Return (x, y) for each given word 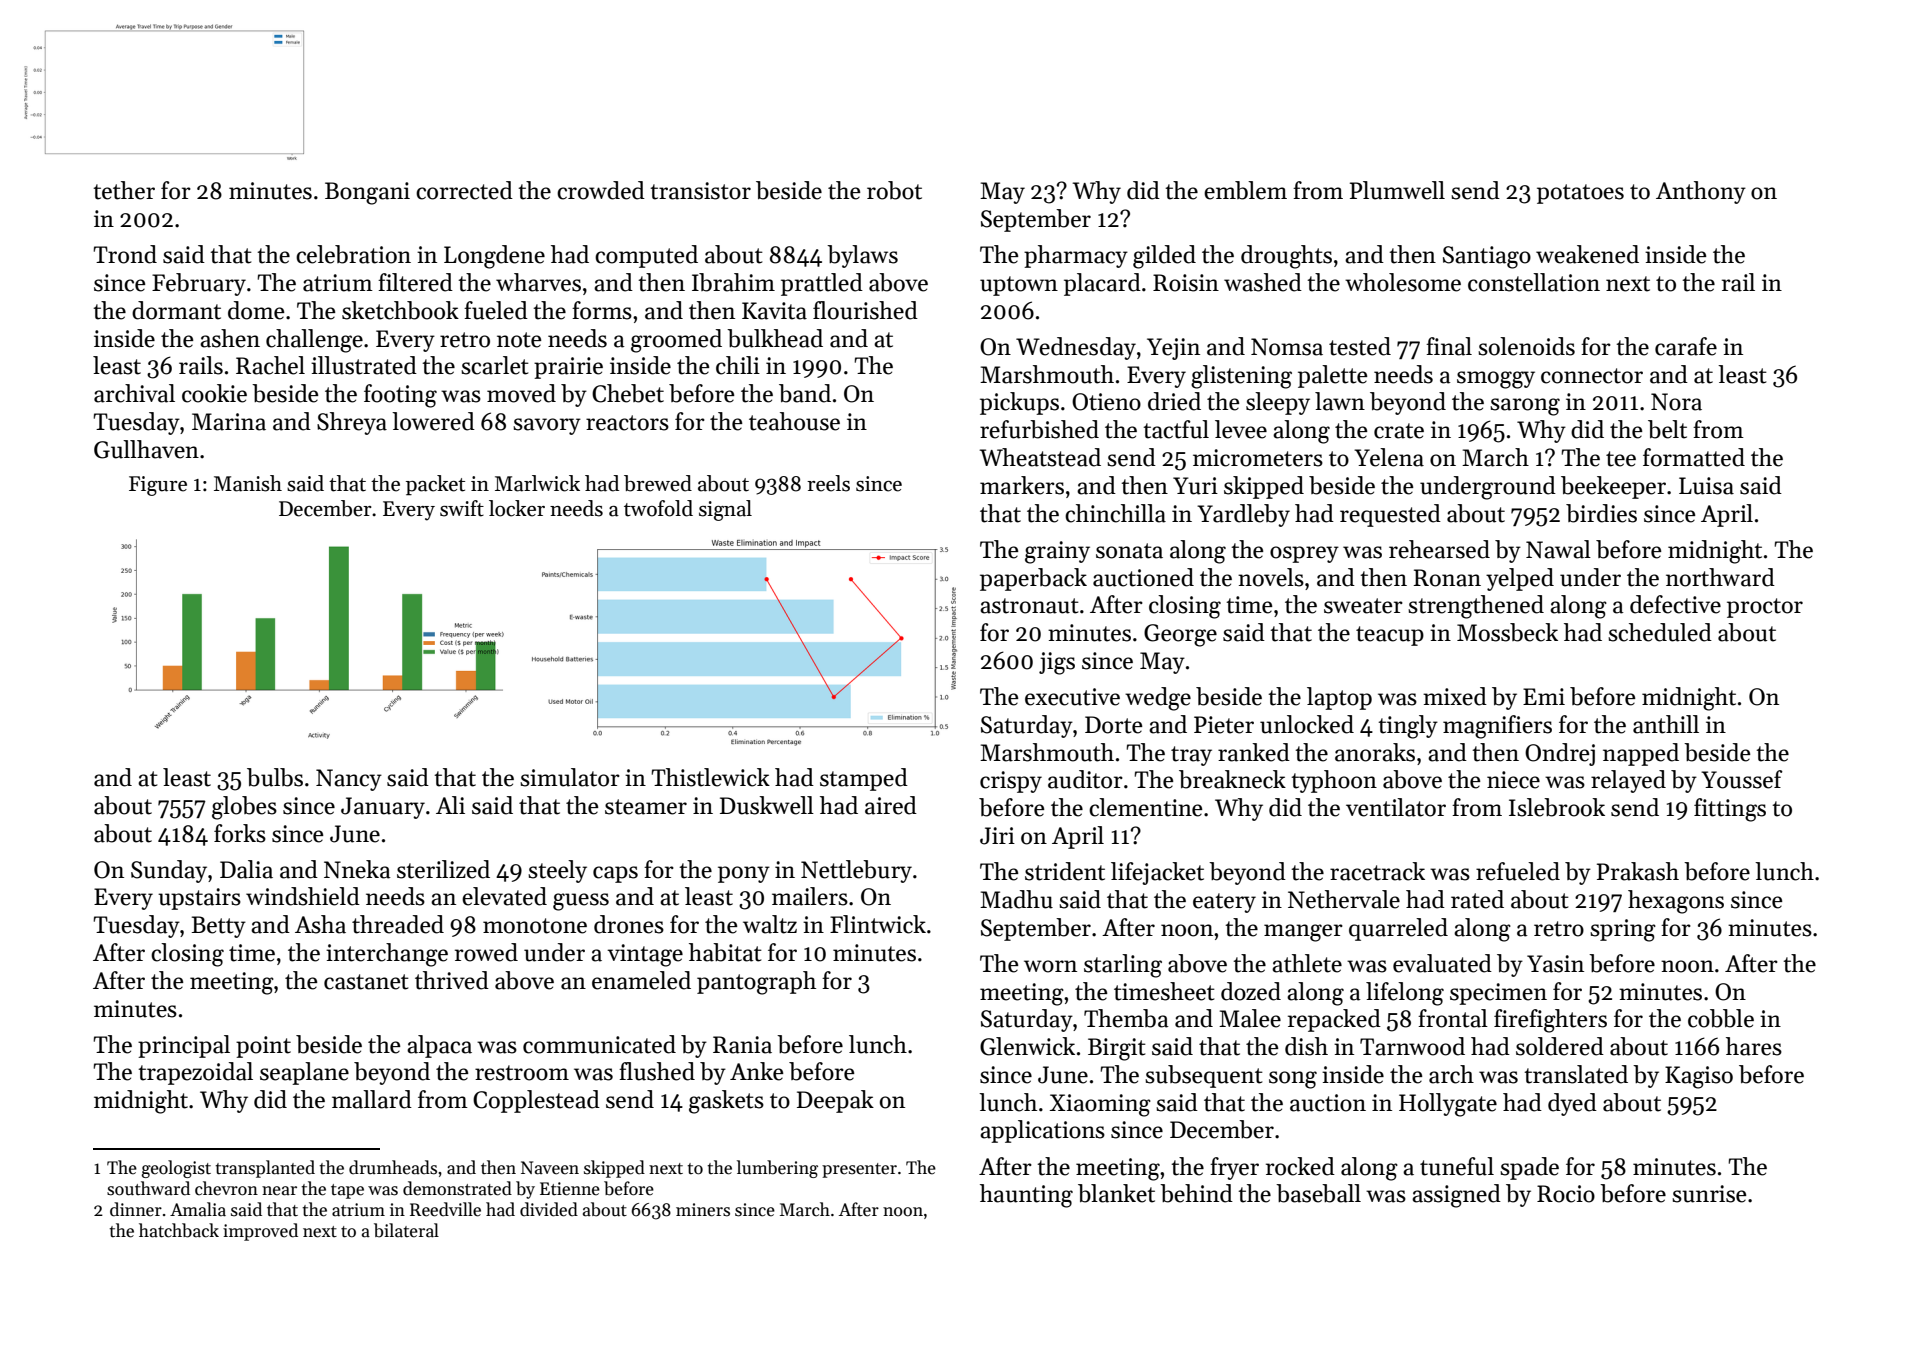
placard (1102, 284)
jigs (1057, 663)
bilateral (406, 1230)
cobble (1721, 1018)
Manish (248, 483)
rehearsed (1439, 549)
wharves (538, 282)
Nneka (357, 869)
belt (1667, 429)
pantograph (756, 983)
